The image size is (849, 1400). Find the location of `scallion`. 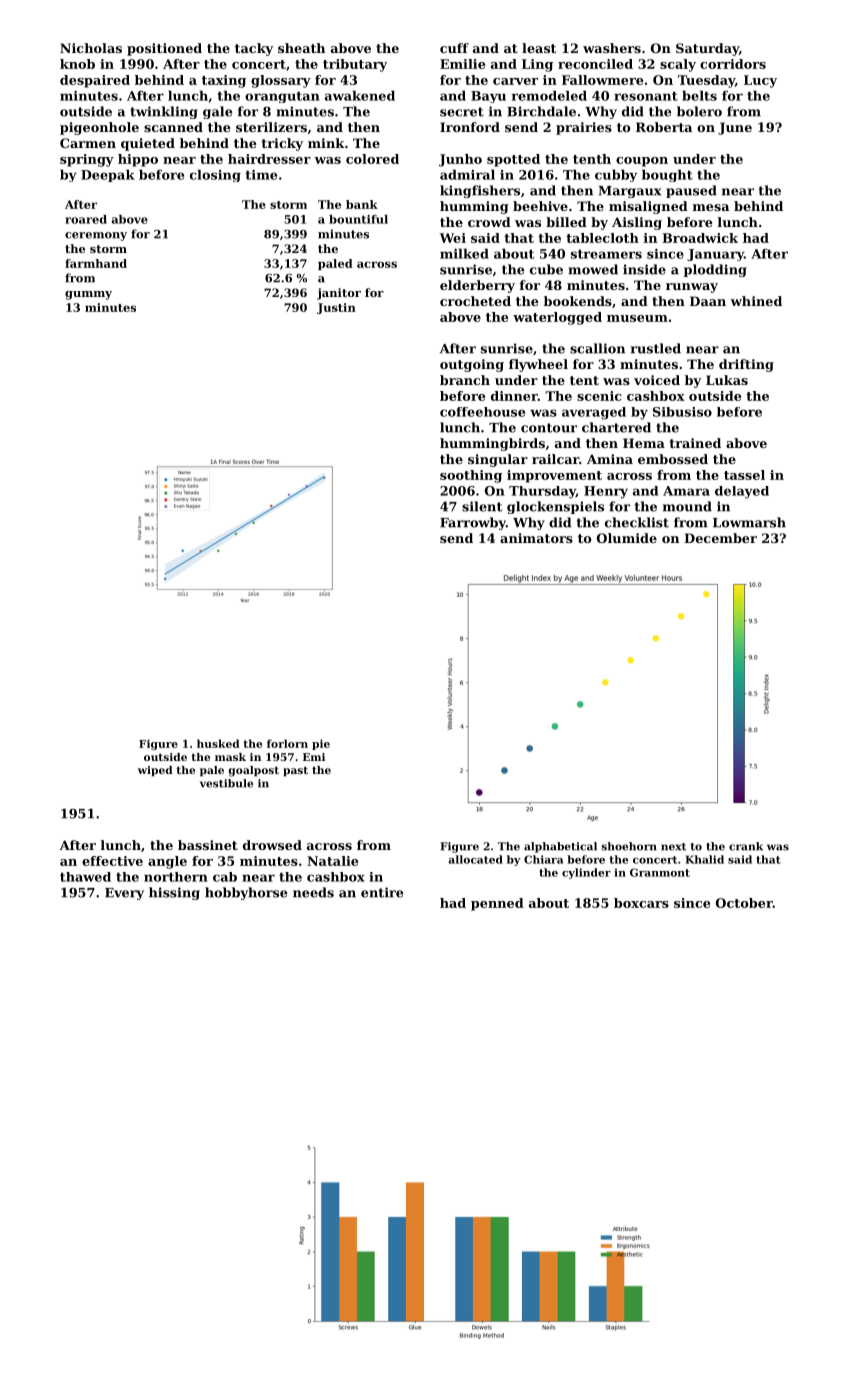

scallion is located at coordinates (597, 348).
